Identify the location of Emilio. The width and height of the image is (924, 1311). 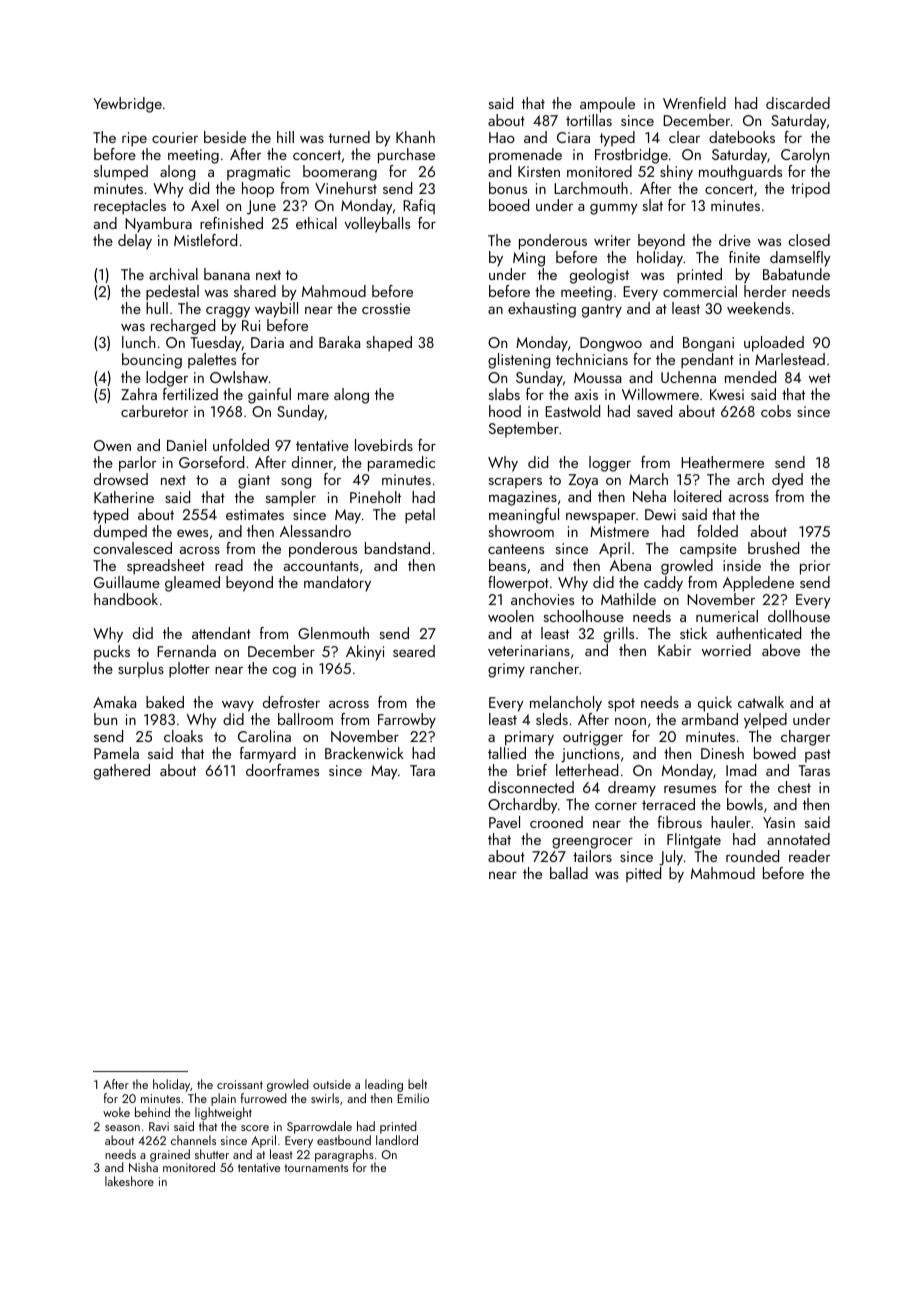
(413, 1098).
